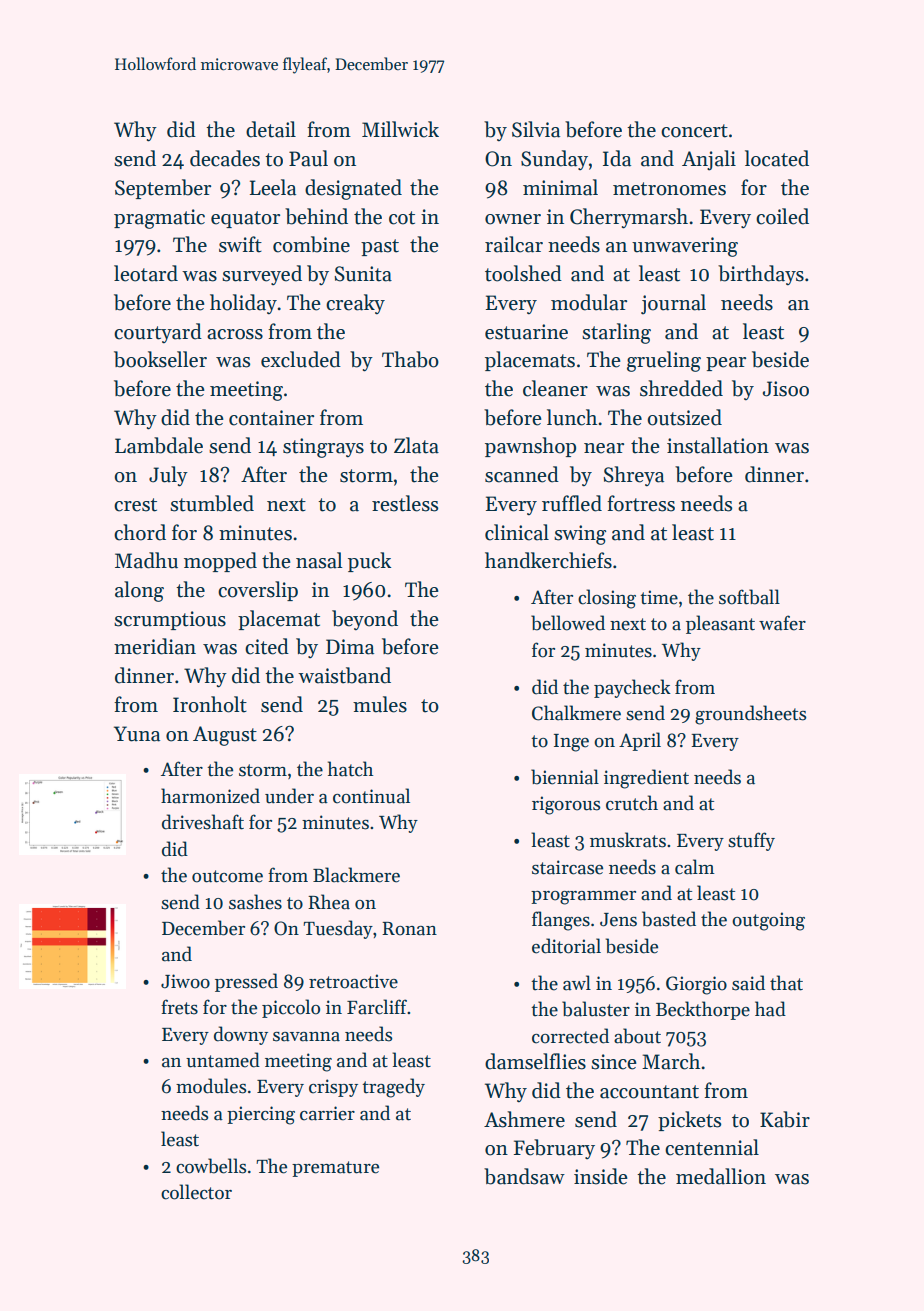 This screenshot has width=924, height=1311. I want to click on basted, so click(669, 919).
